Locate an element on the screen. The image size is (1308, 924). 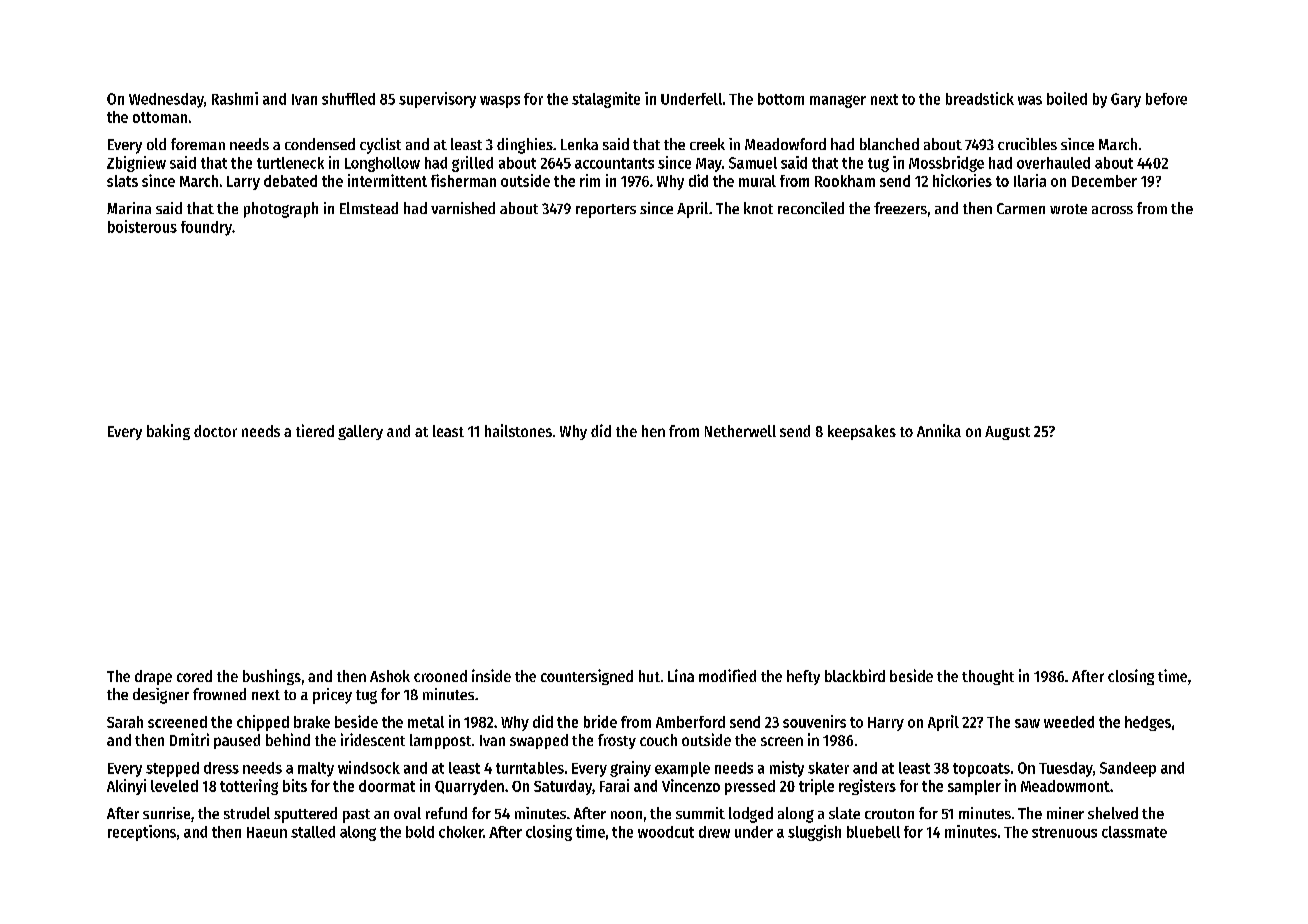
foundry is located at coordinates (206, 228).
